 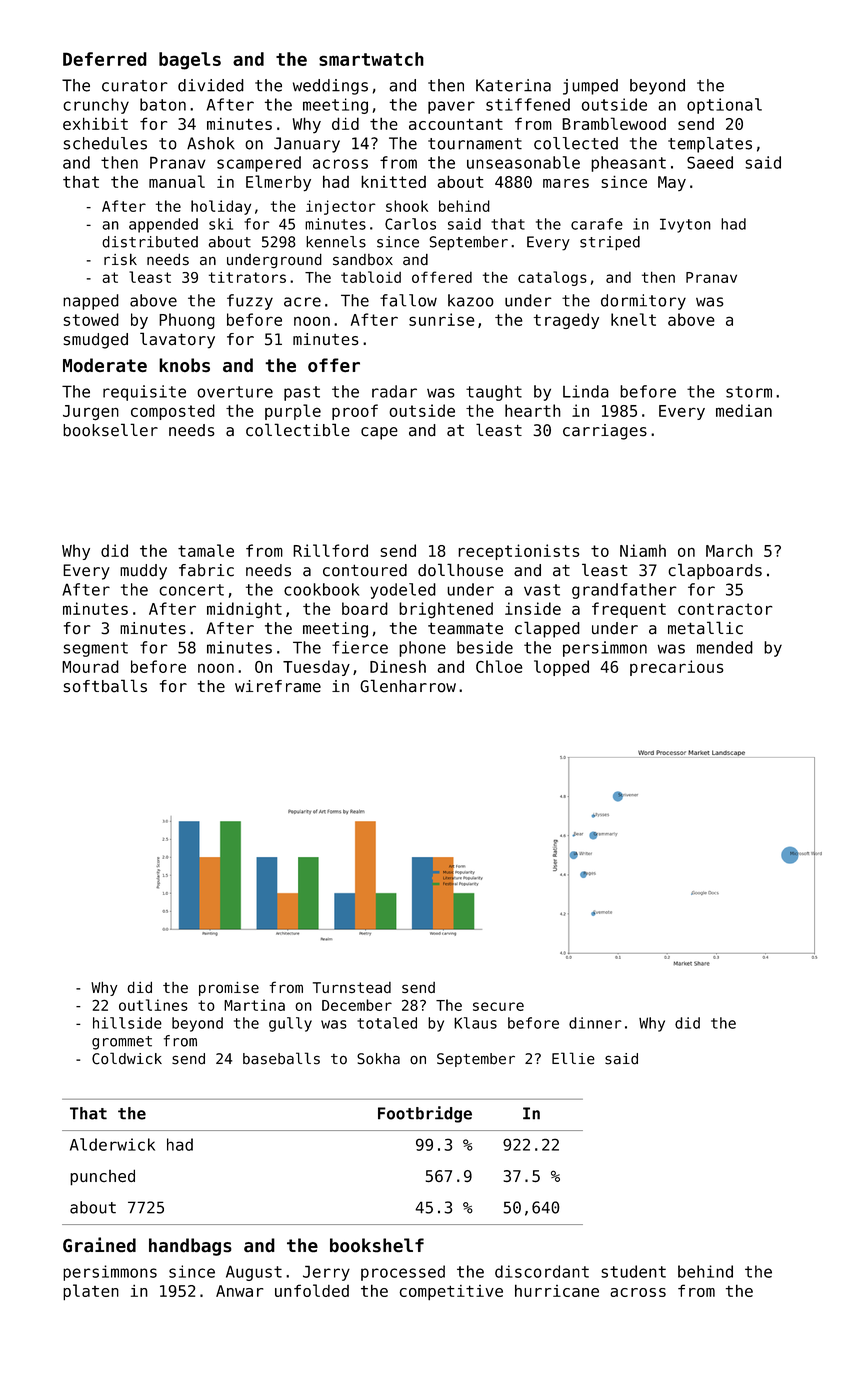 I want to click on titrators, so click(x=247, y=277).
